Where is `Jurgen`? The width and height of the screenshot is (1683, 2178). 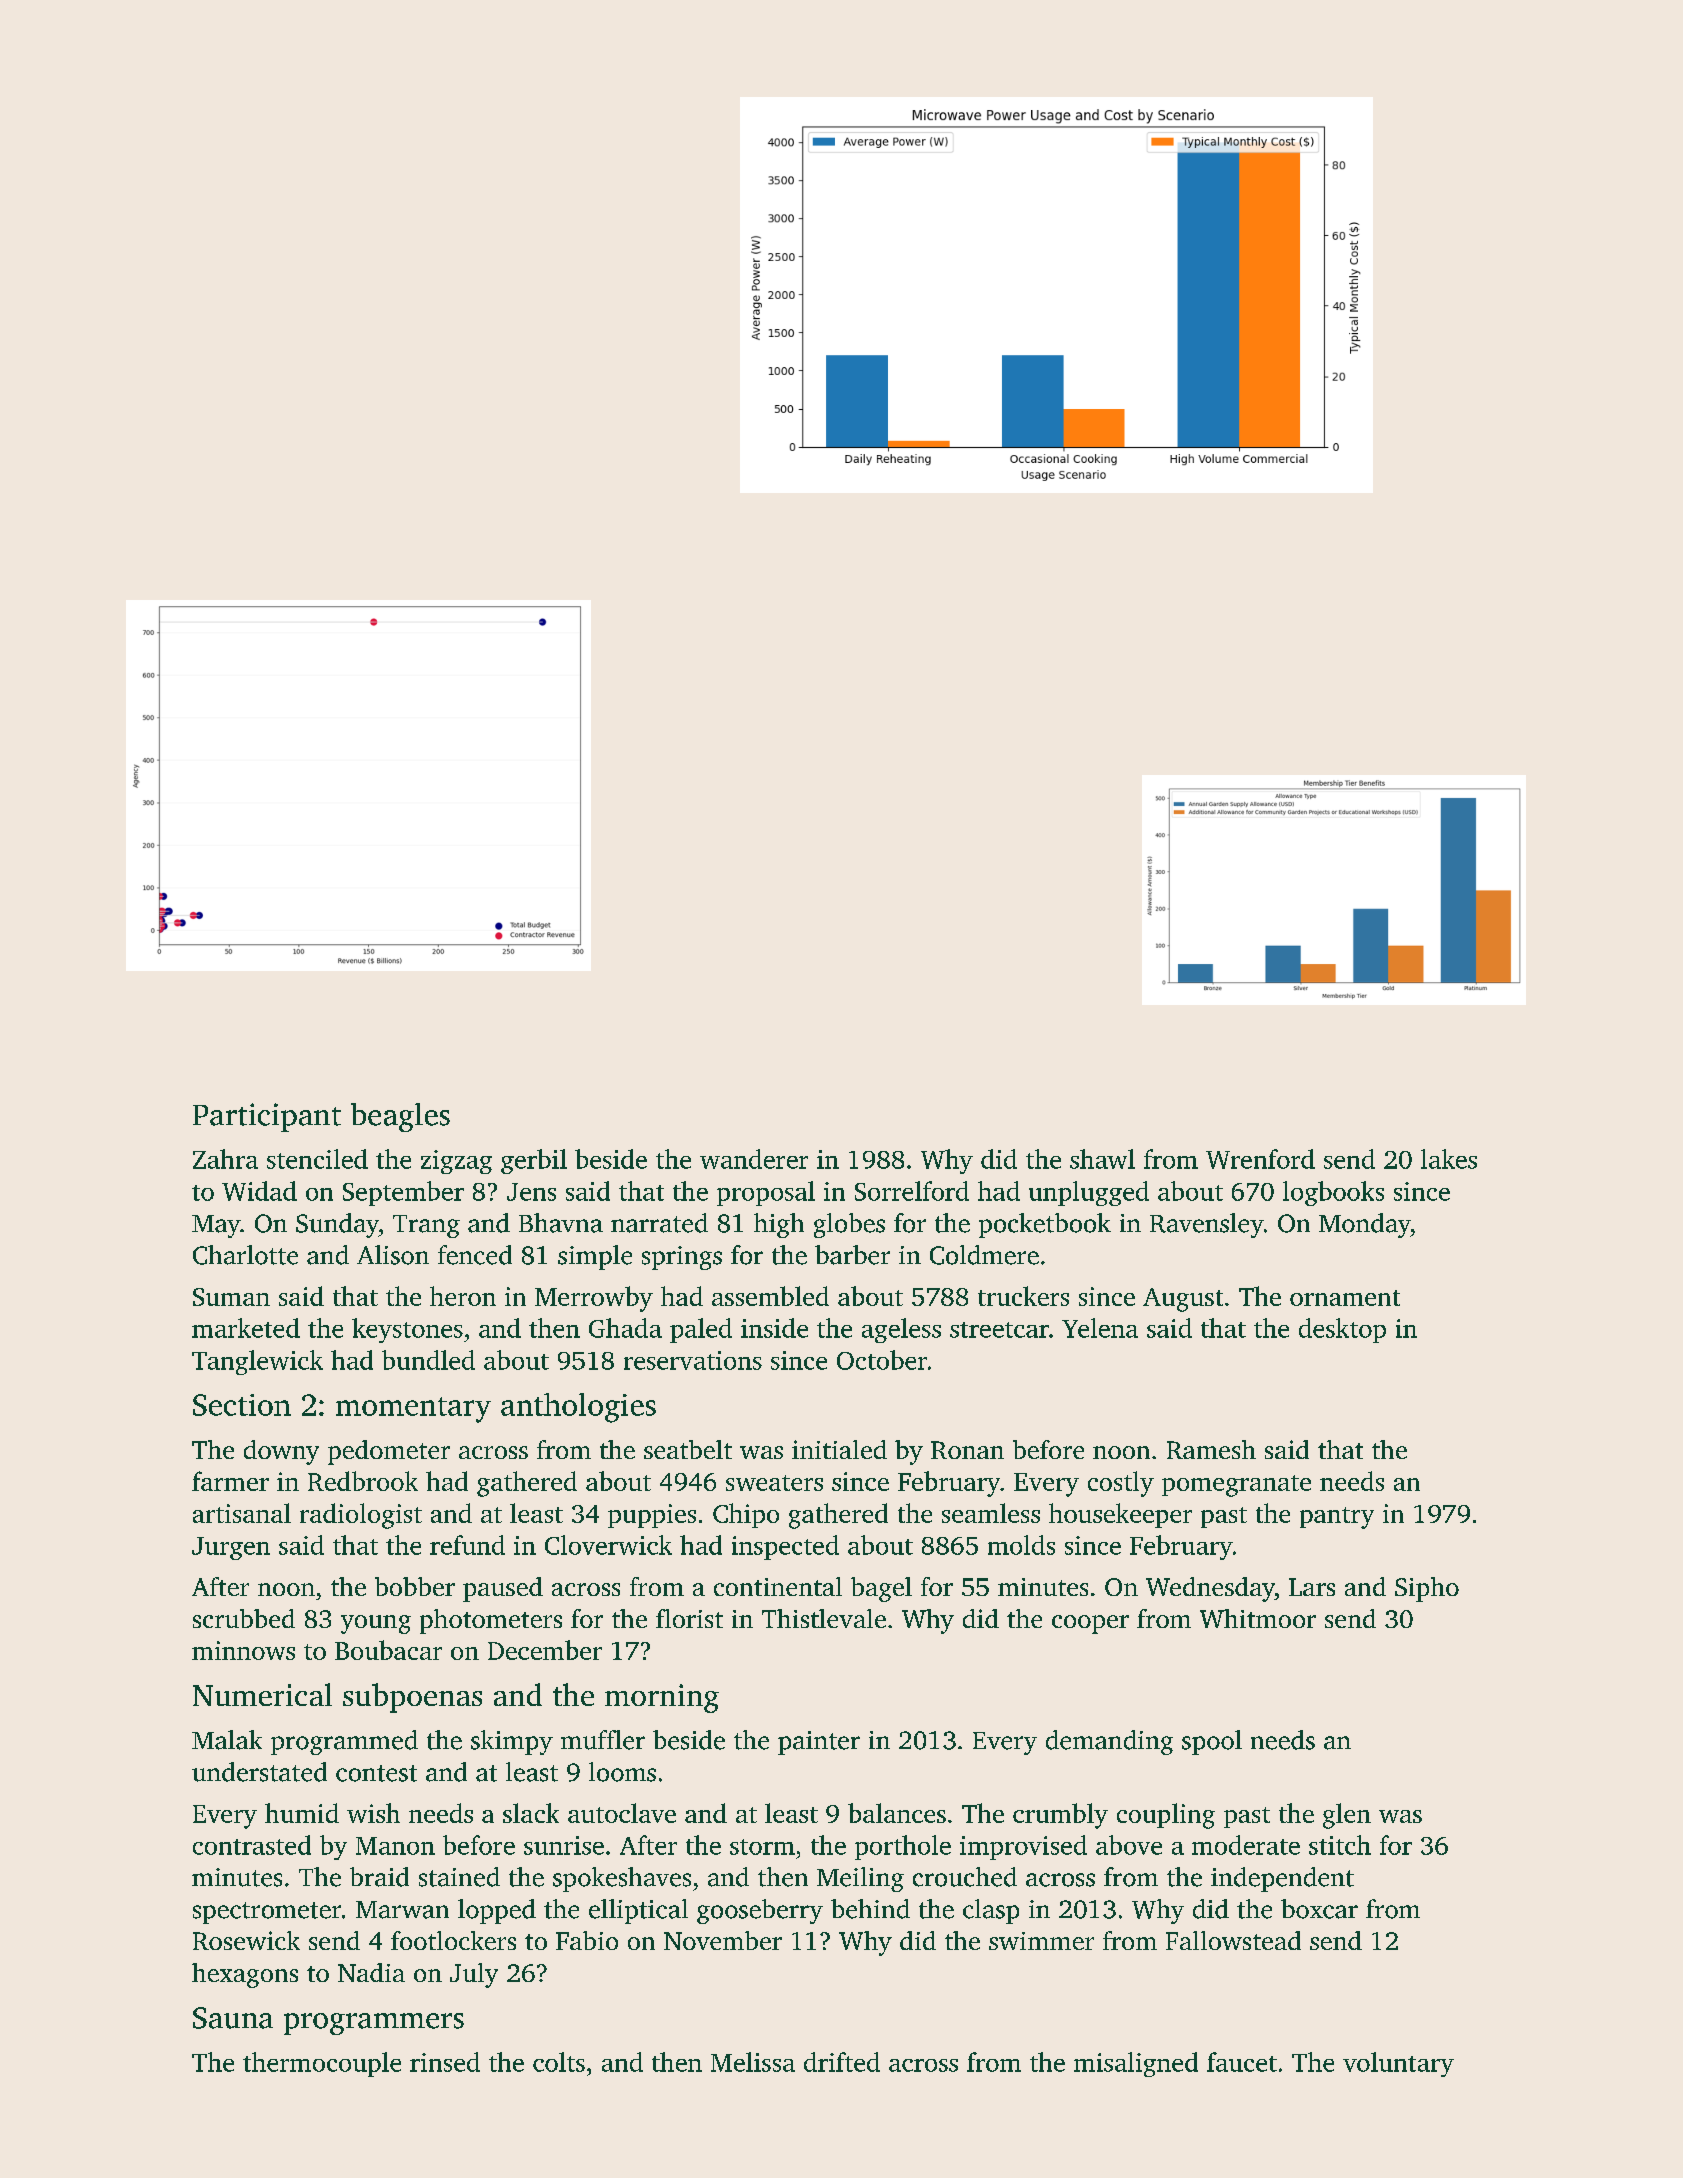 Jurgen is located at coordinates (231, 1548).
